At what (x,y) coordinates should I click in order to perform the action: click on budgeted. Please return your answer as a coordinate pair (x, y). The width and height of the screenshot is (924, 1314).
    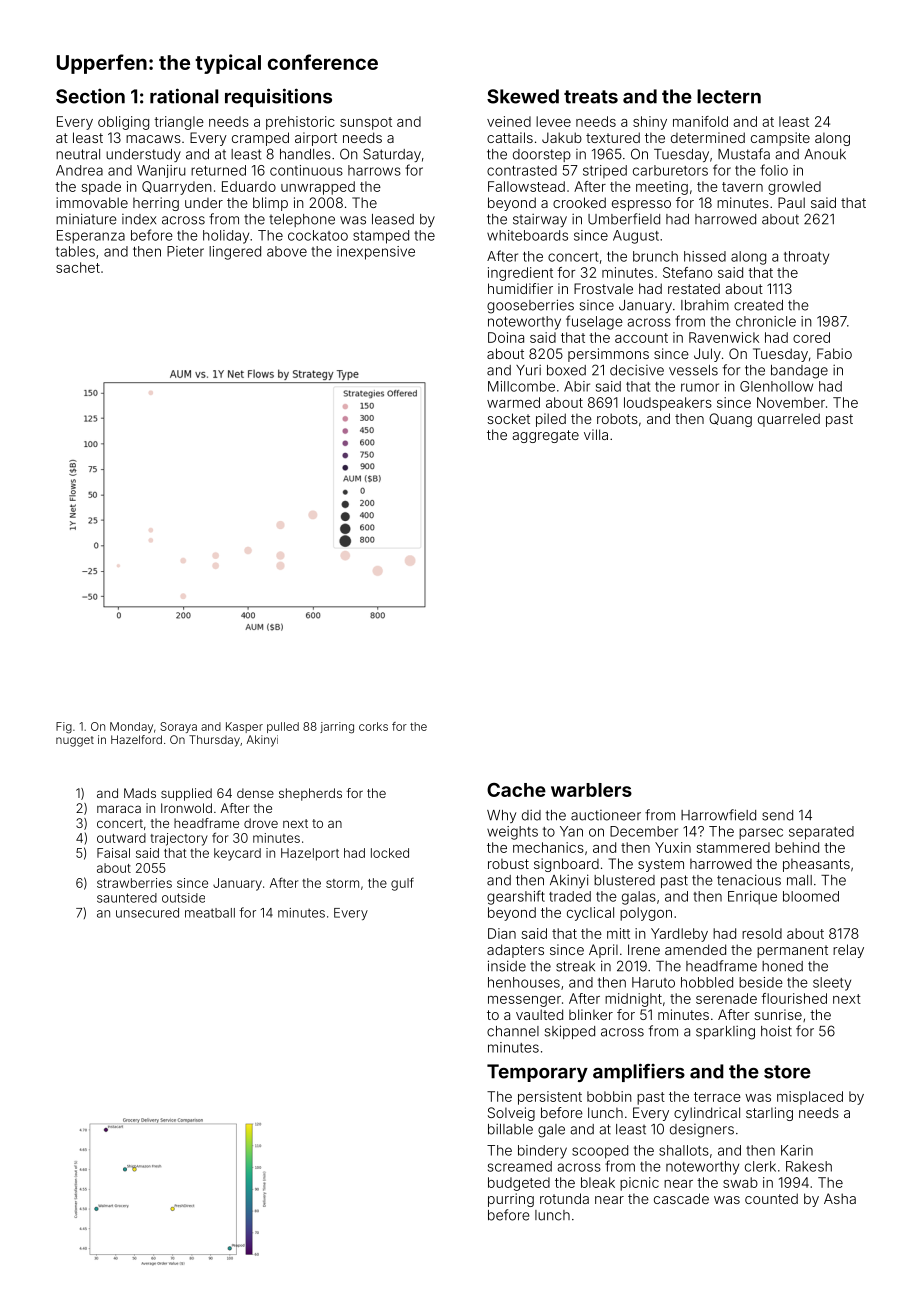
    Looking at the image, I should click on (519, 1184).
